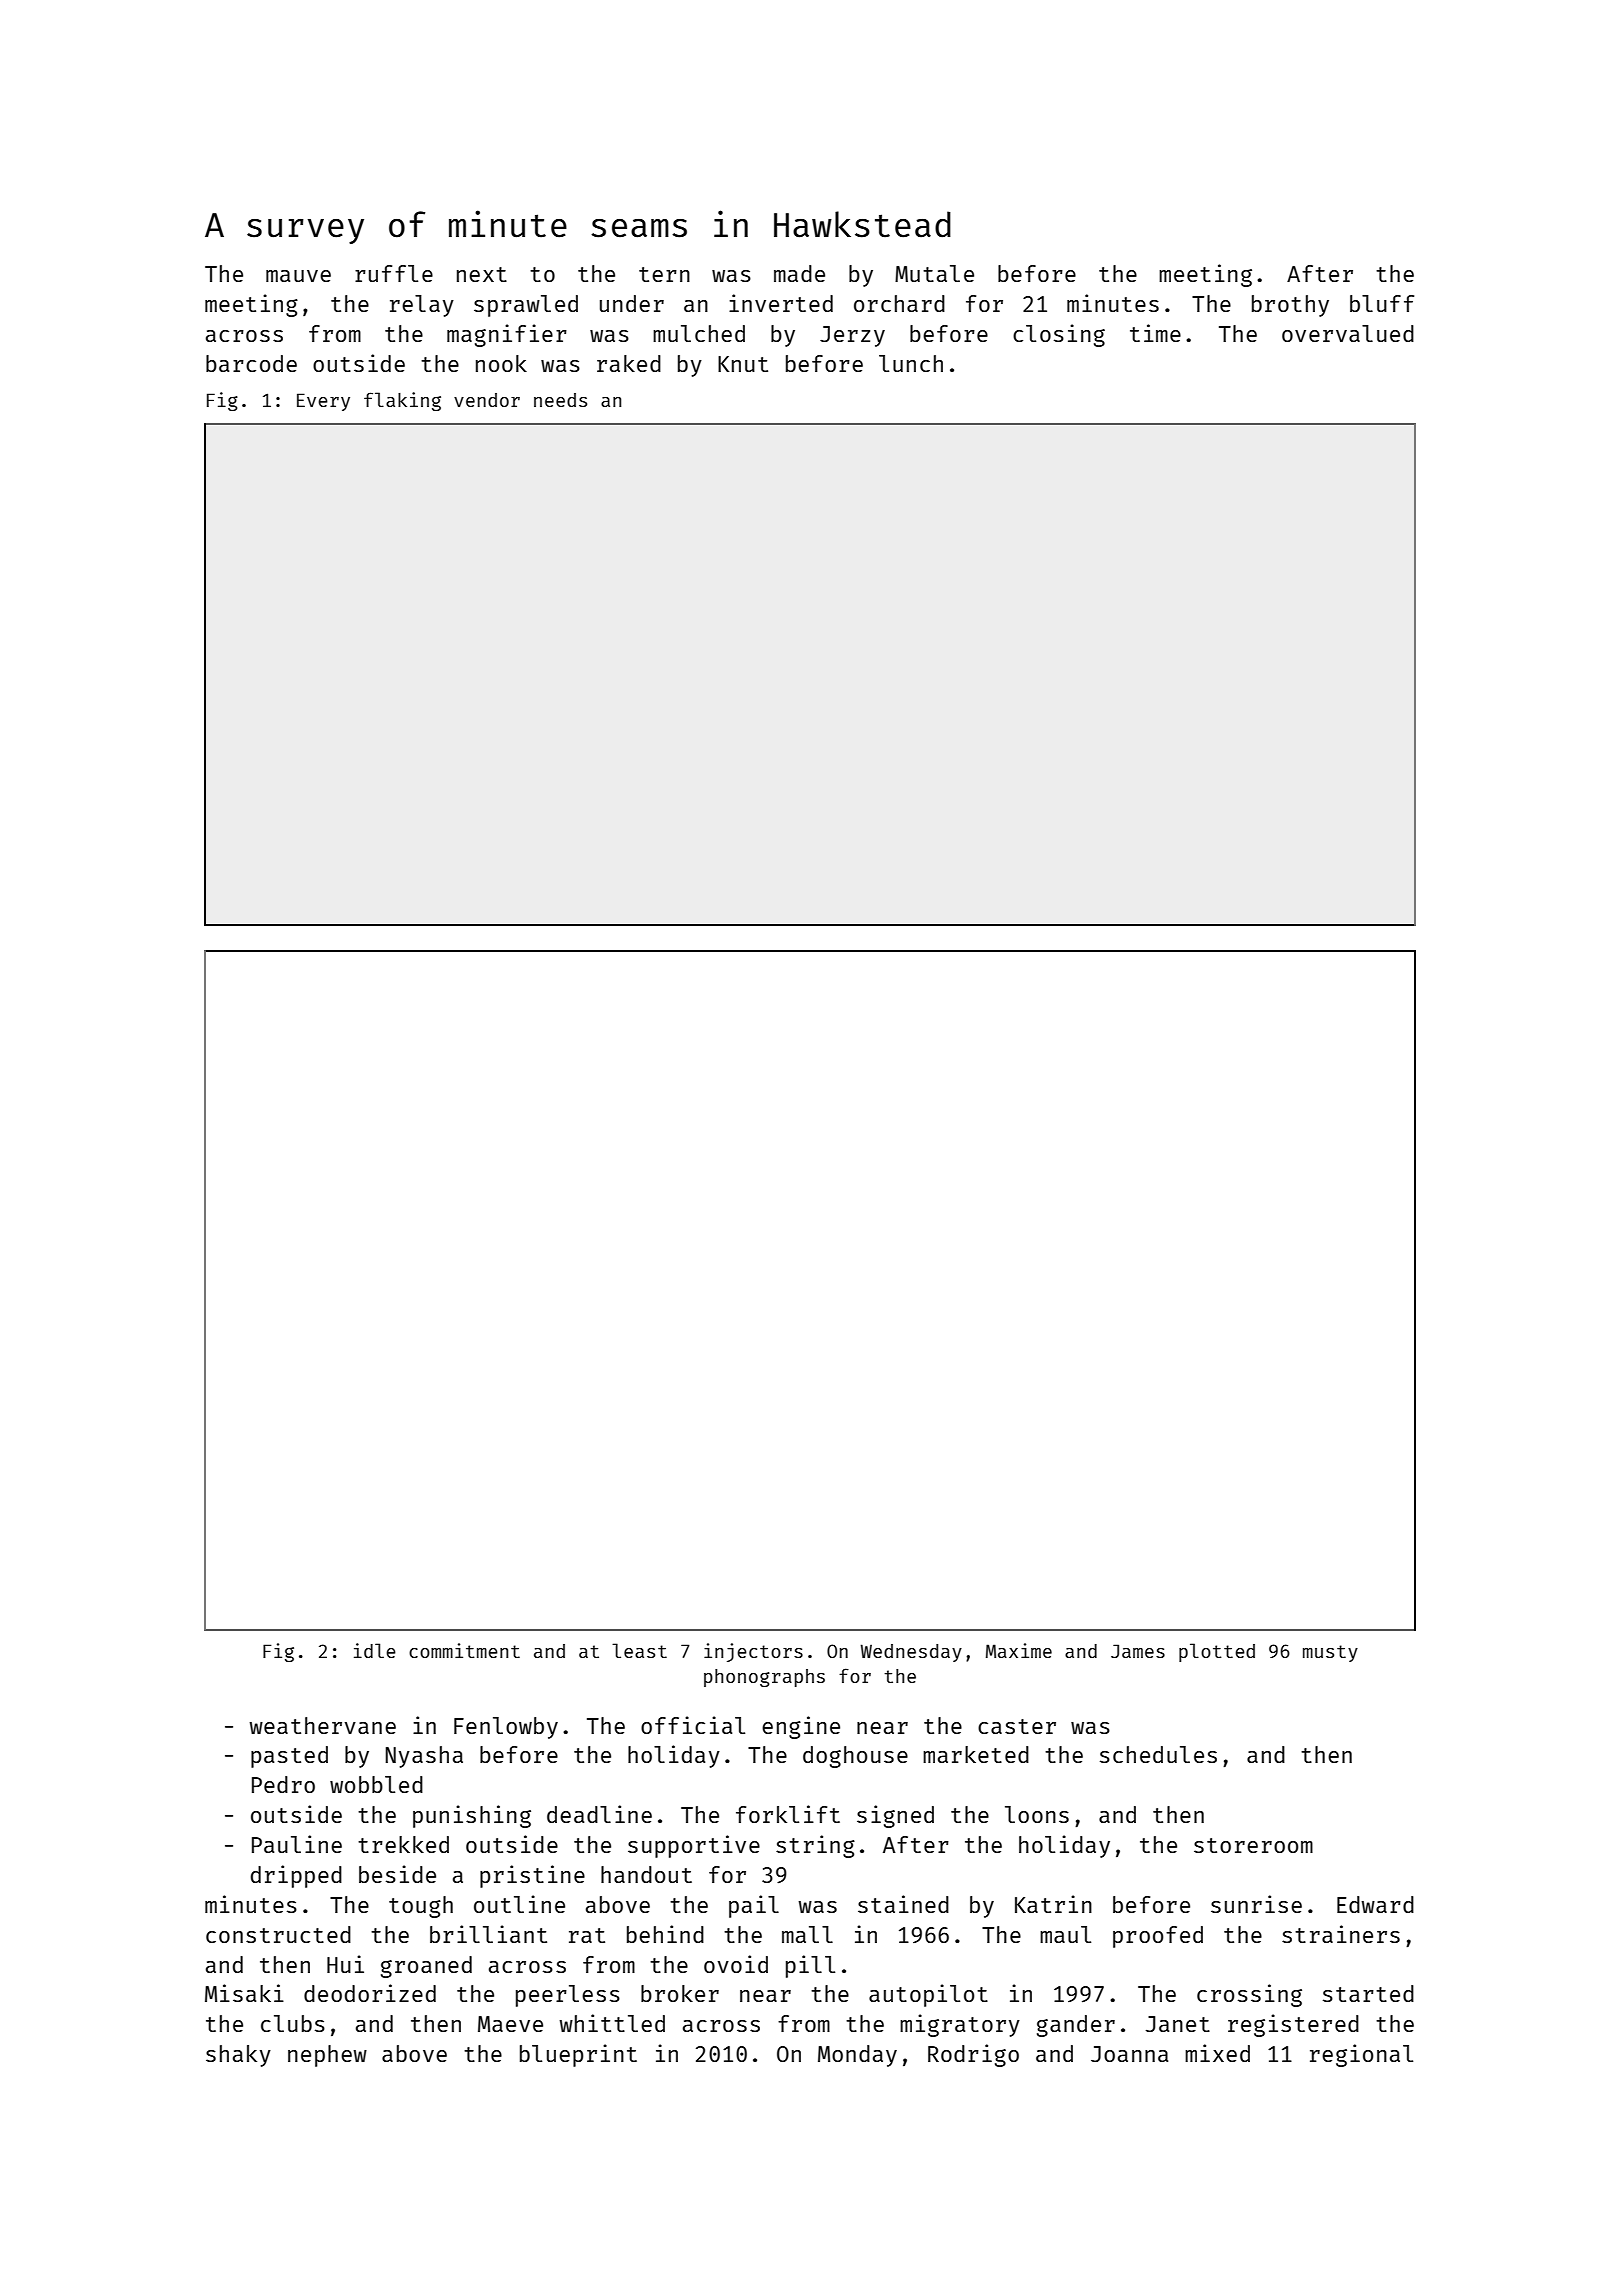 This page has width=1620, height=2292. What do you see at coordinates (1348, 333) in the page?
I see `overvalued` at bounding box center [1348, 333].
